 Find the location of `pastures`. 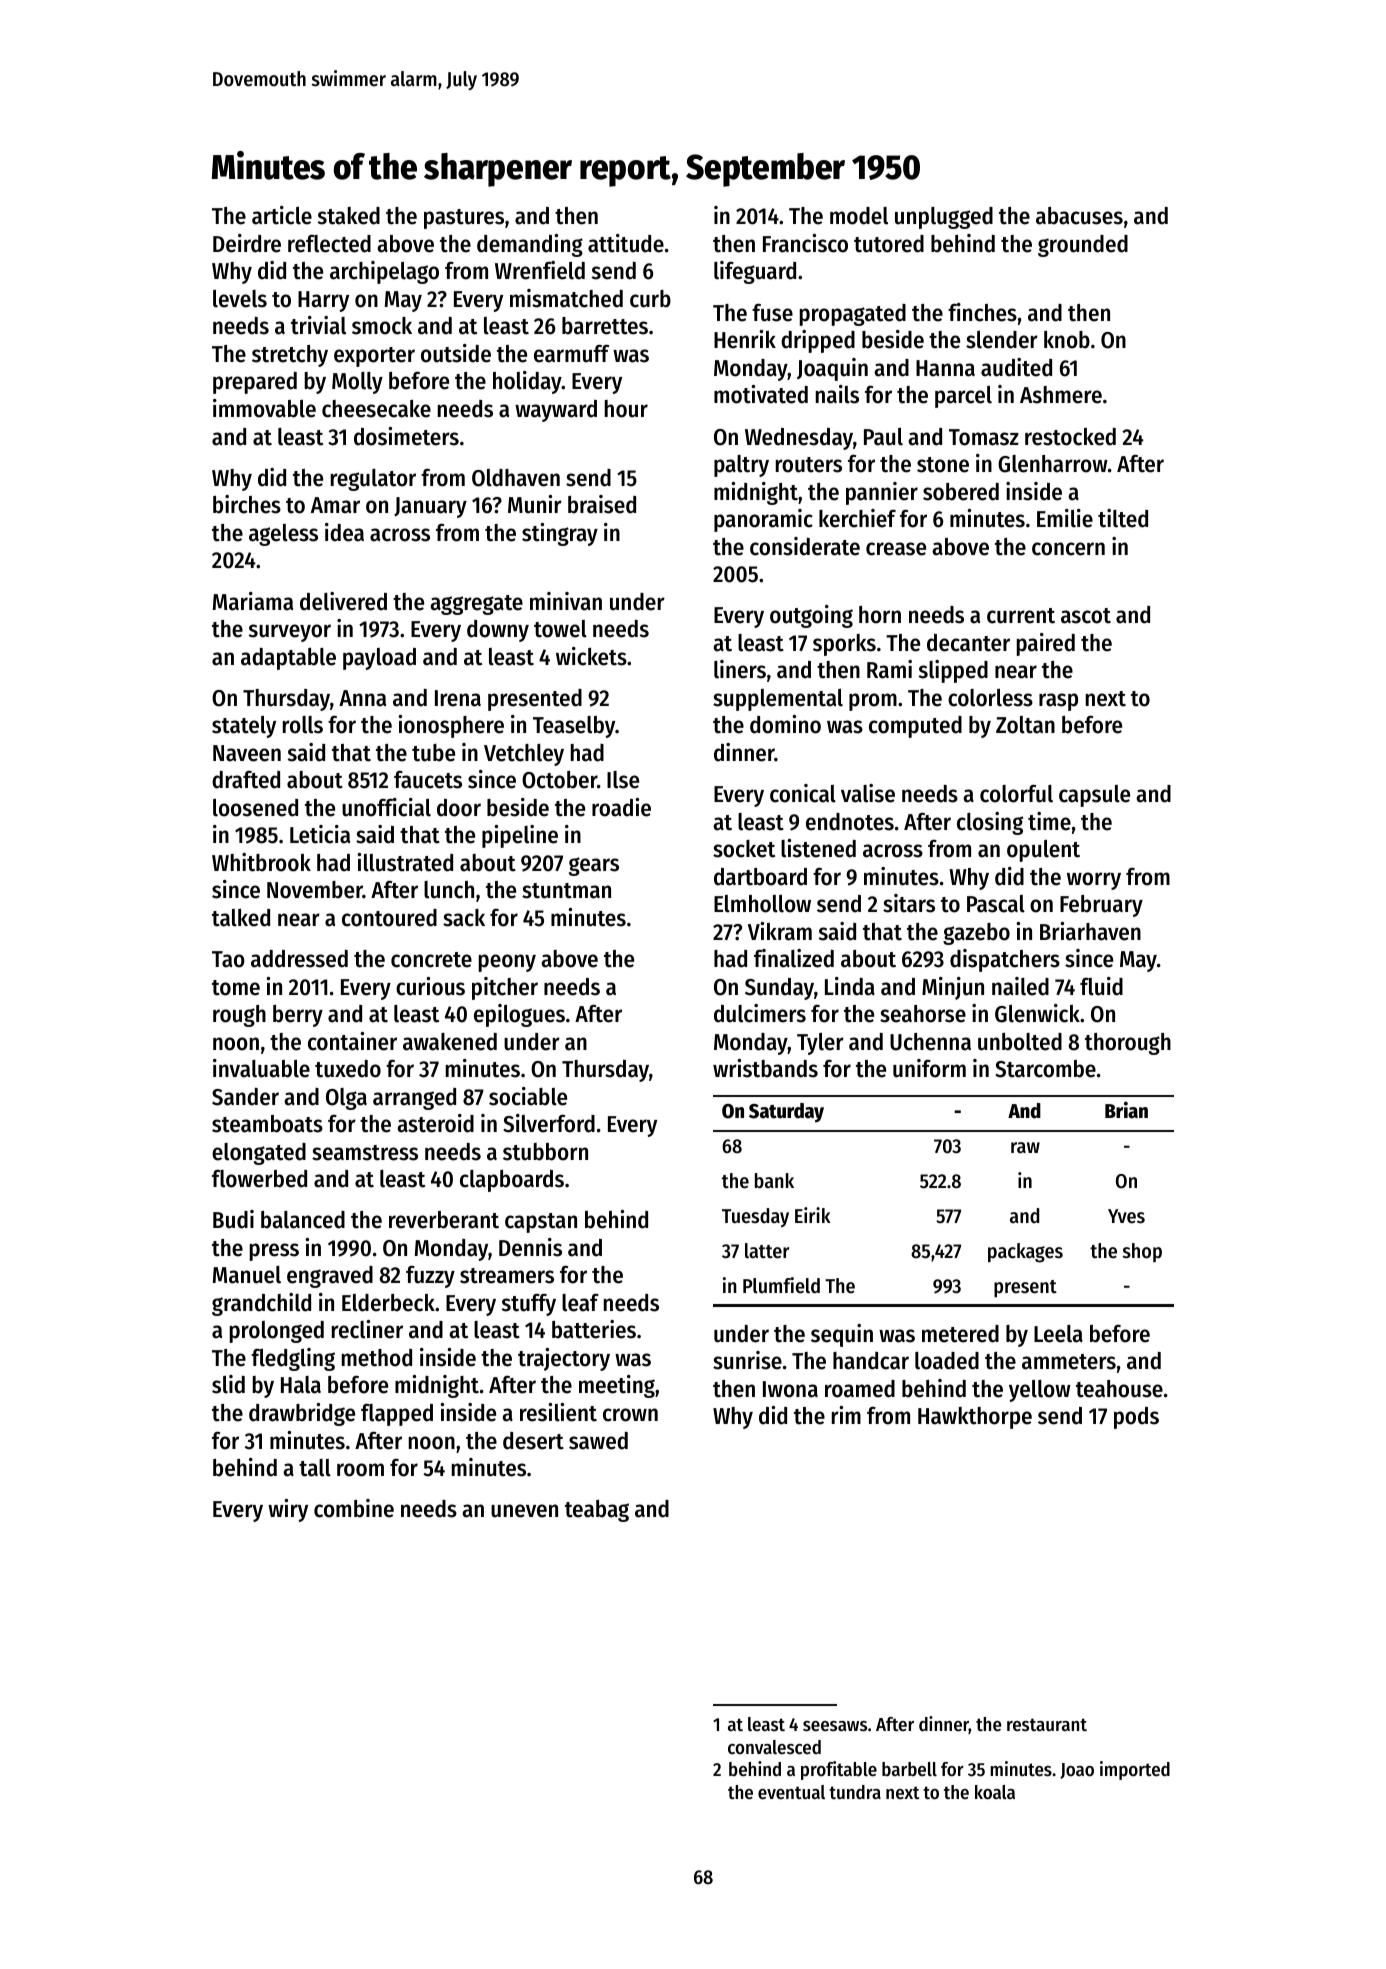

pastures is located at coordinates (464, 219).
